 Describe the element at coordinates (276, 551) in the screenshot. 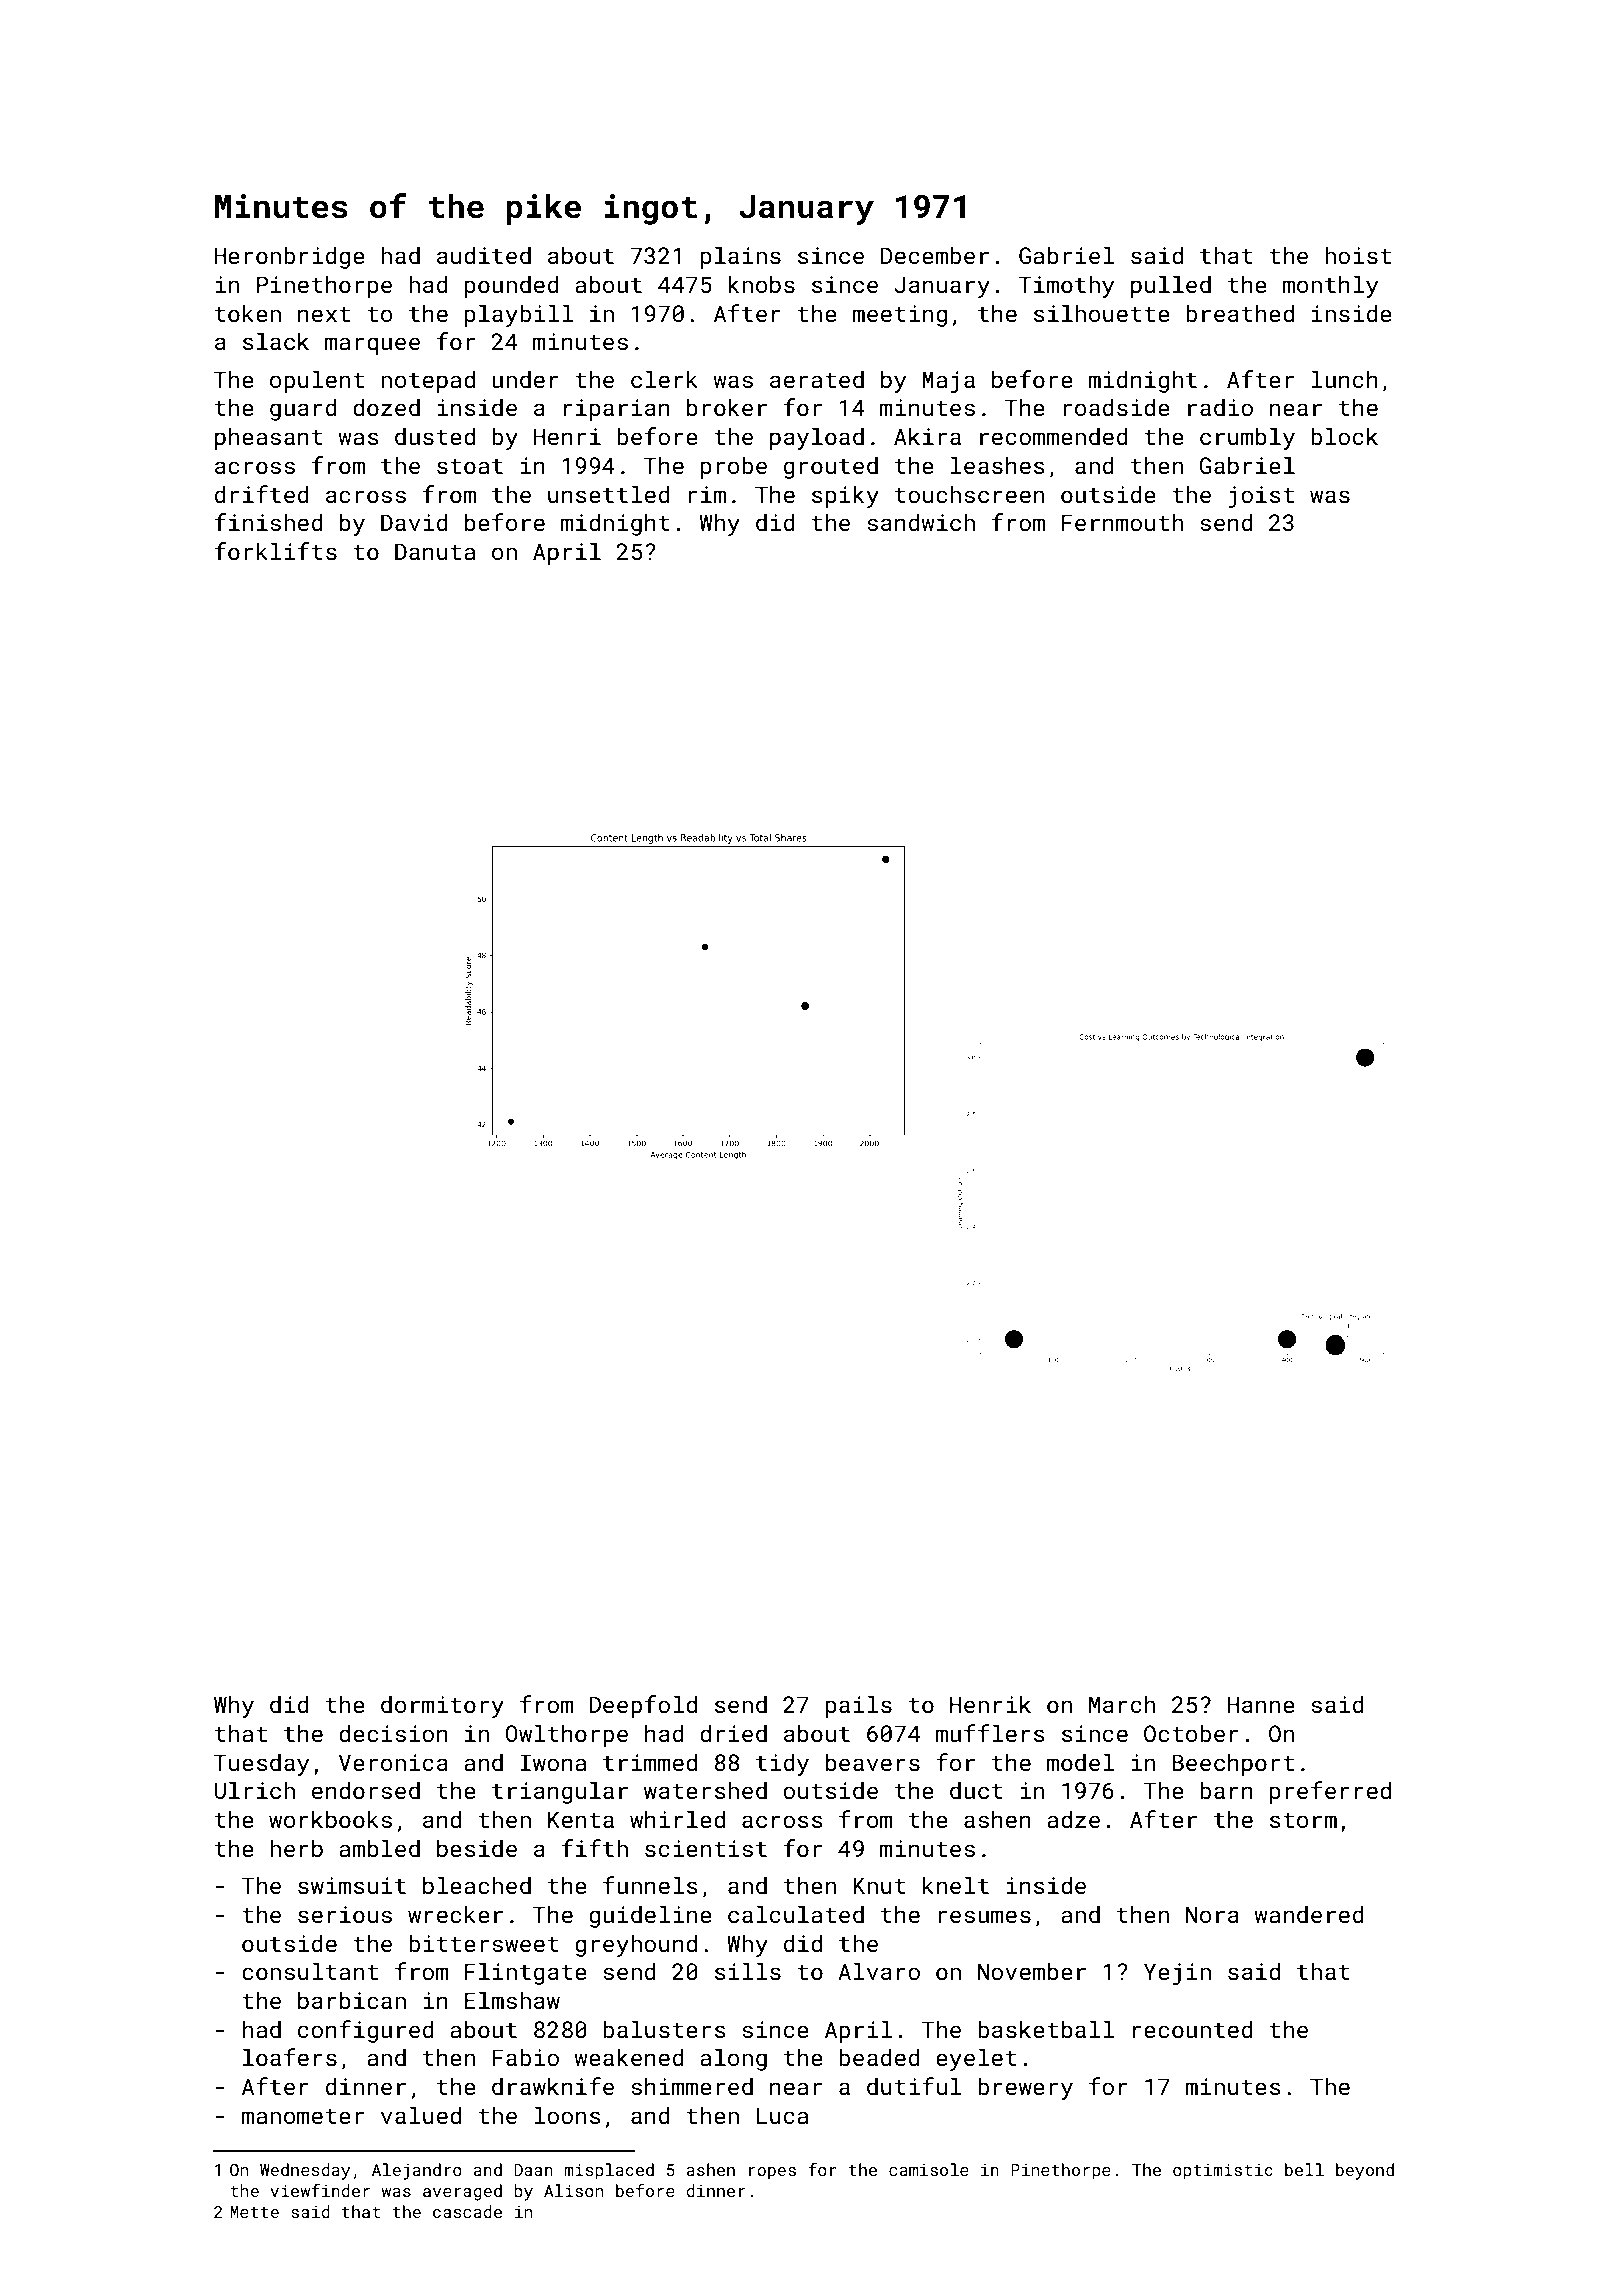

I see `forklifts` at that location.
